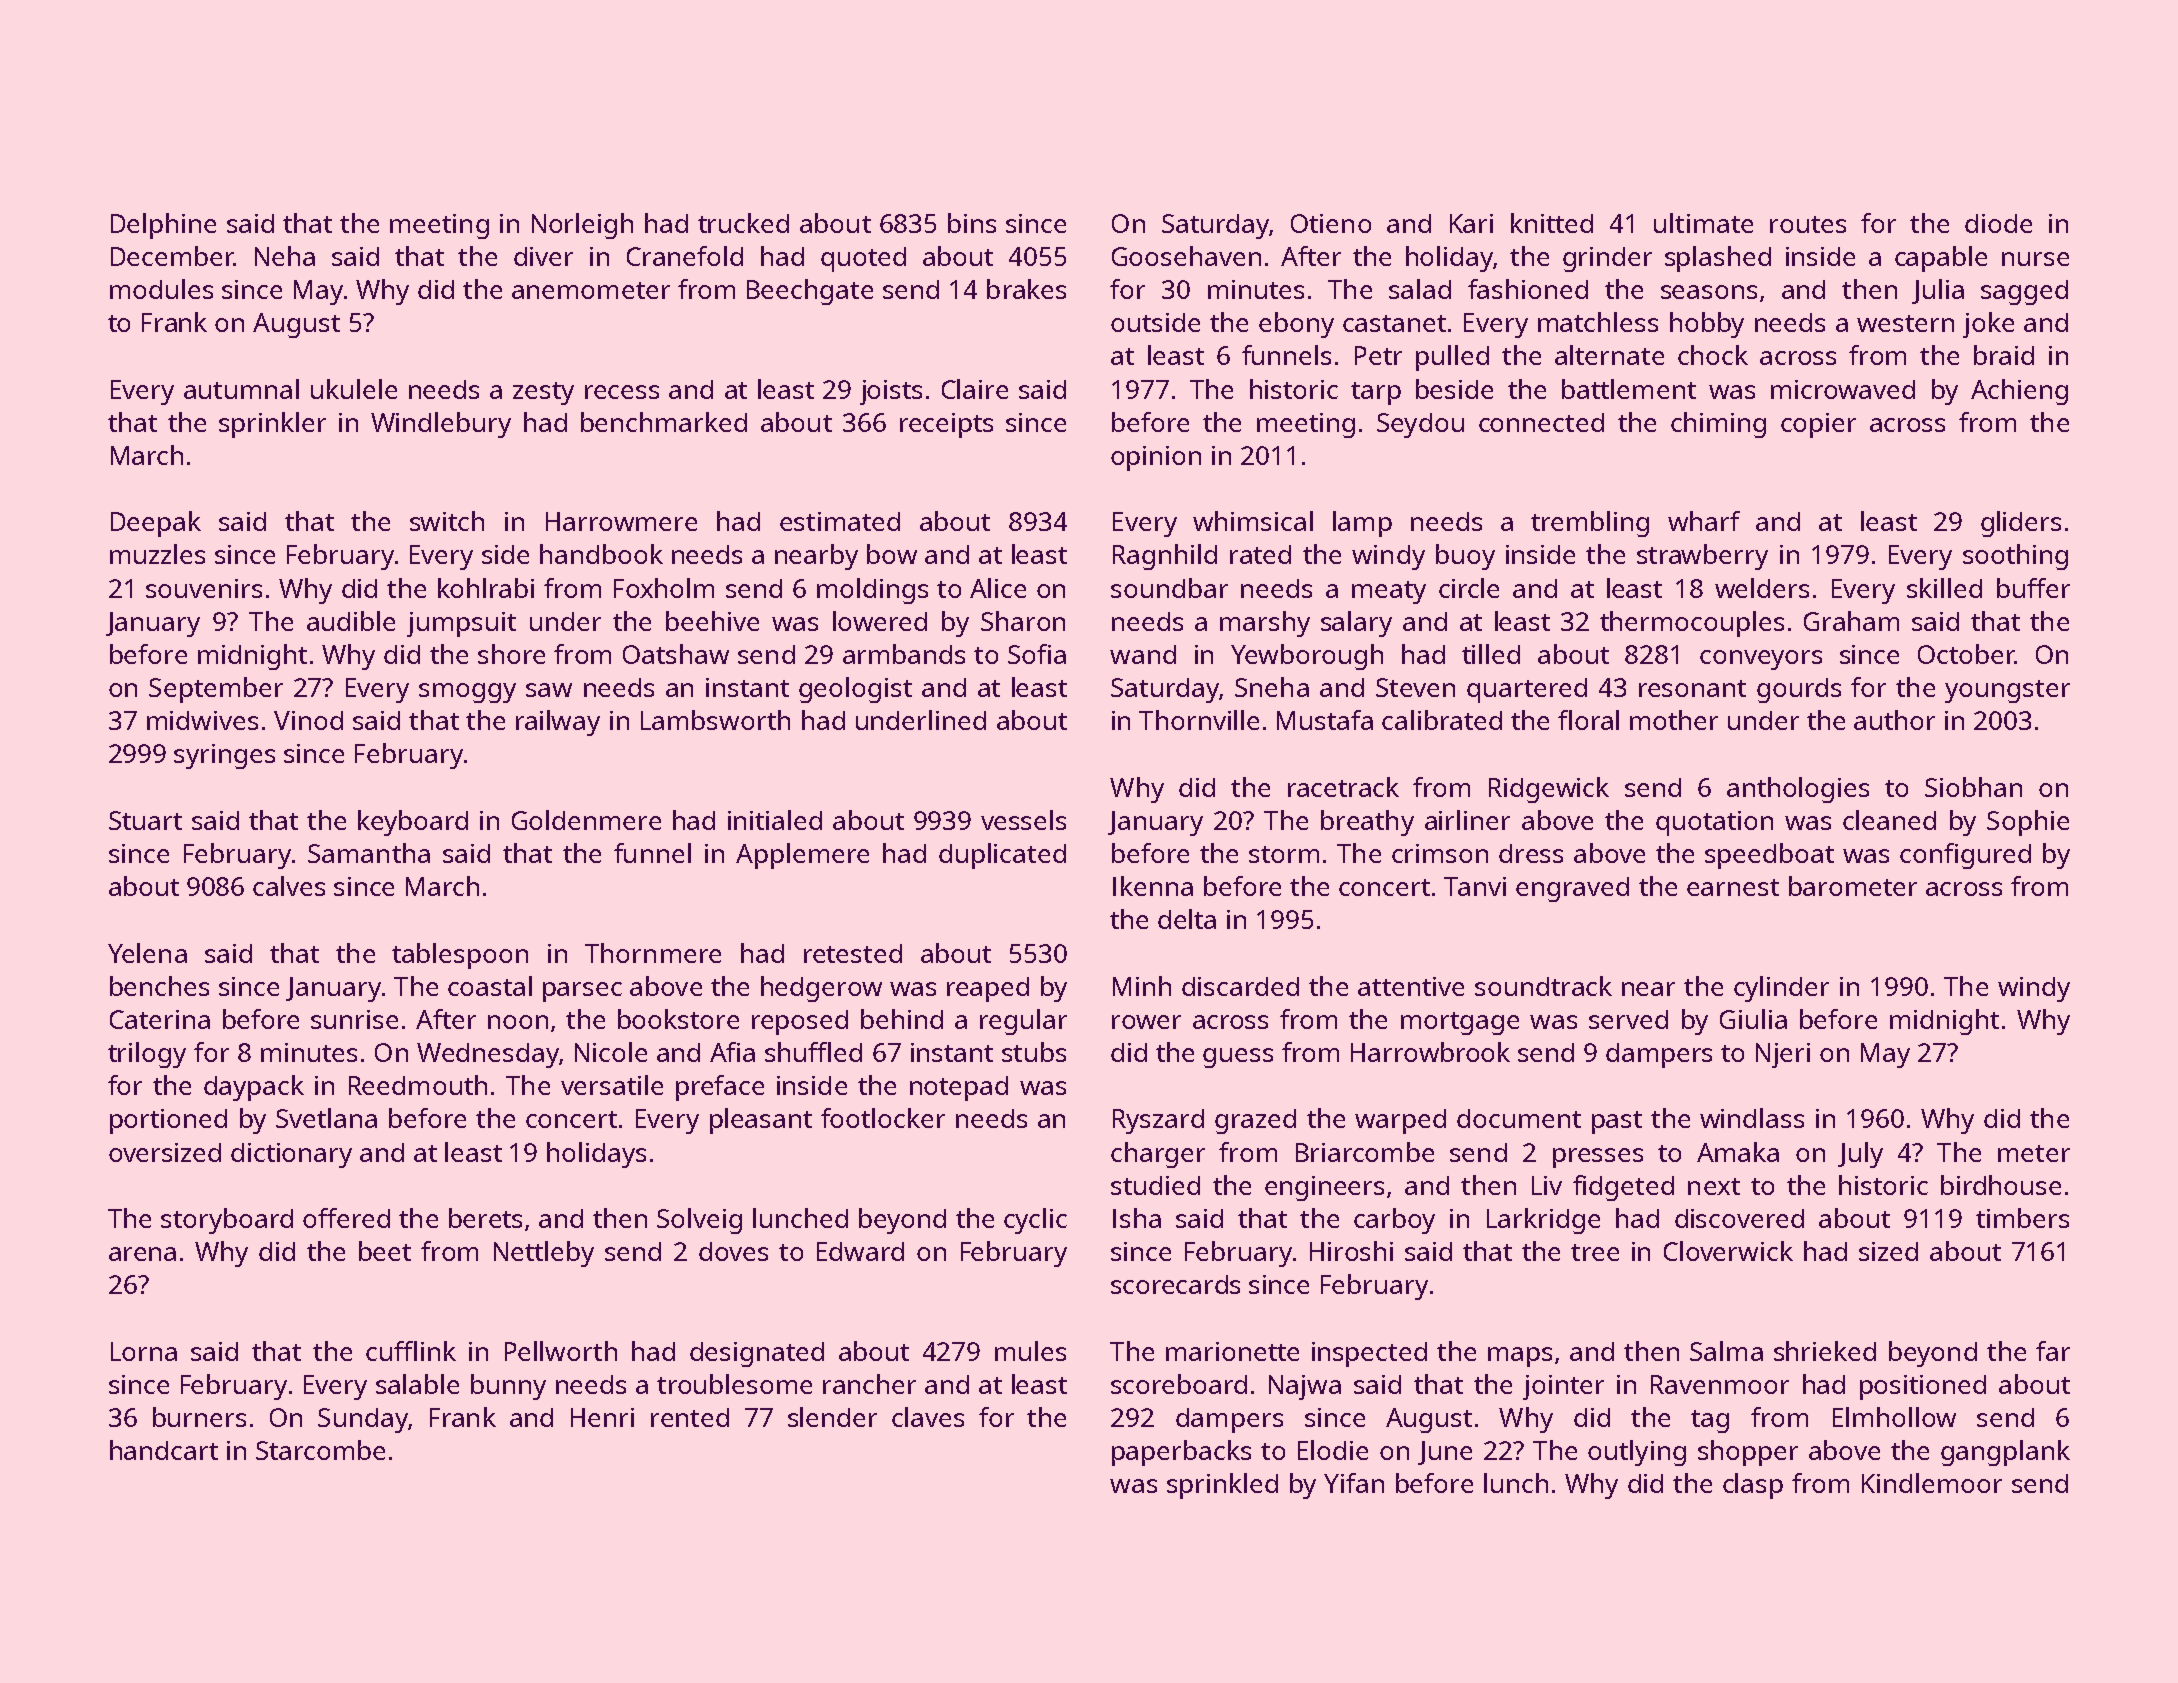  I want to click on Otieno, so click(1331, 223).
